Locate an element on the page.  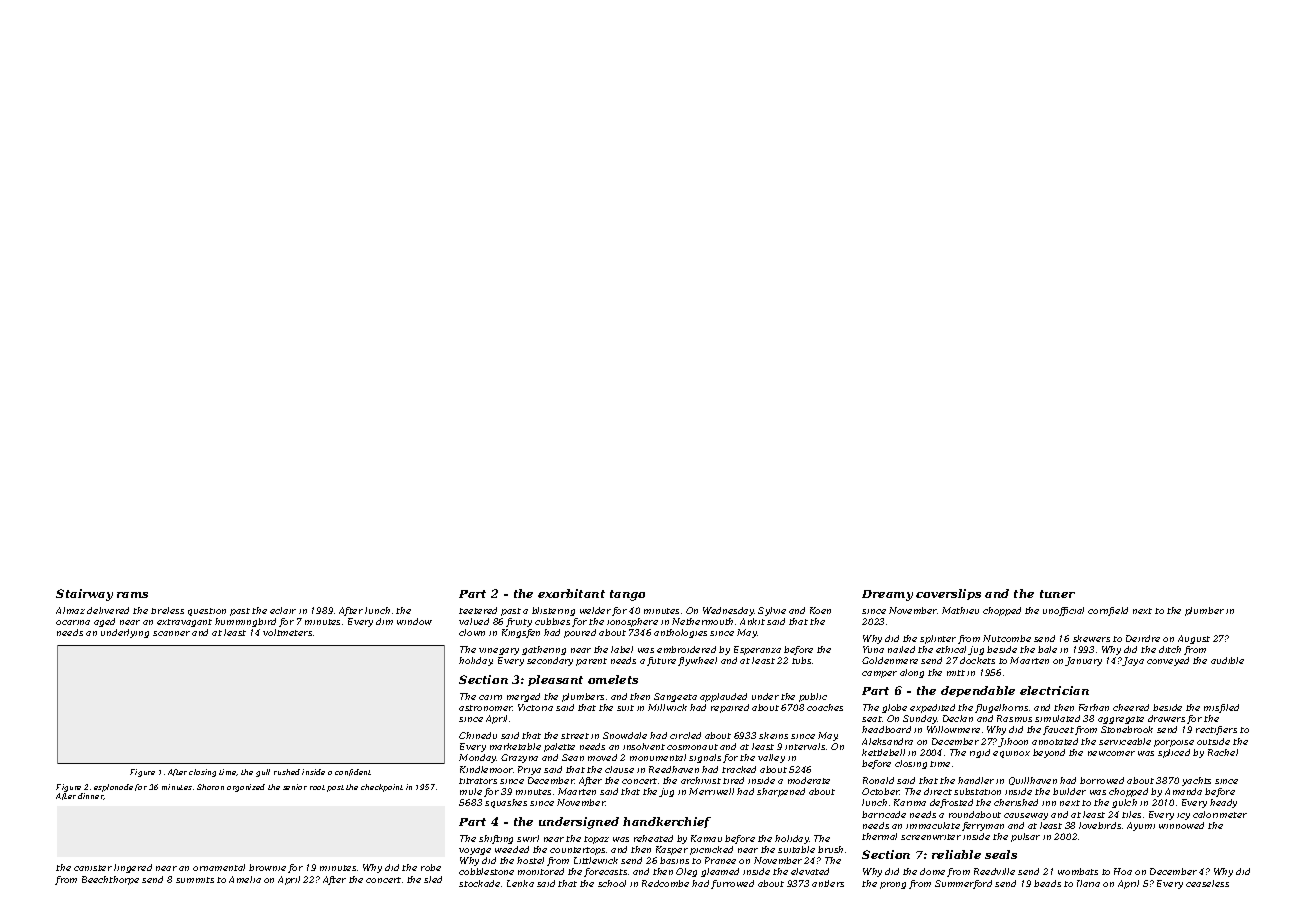
gull is located at coordinates (263, 773).
